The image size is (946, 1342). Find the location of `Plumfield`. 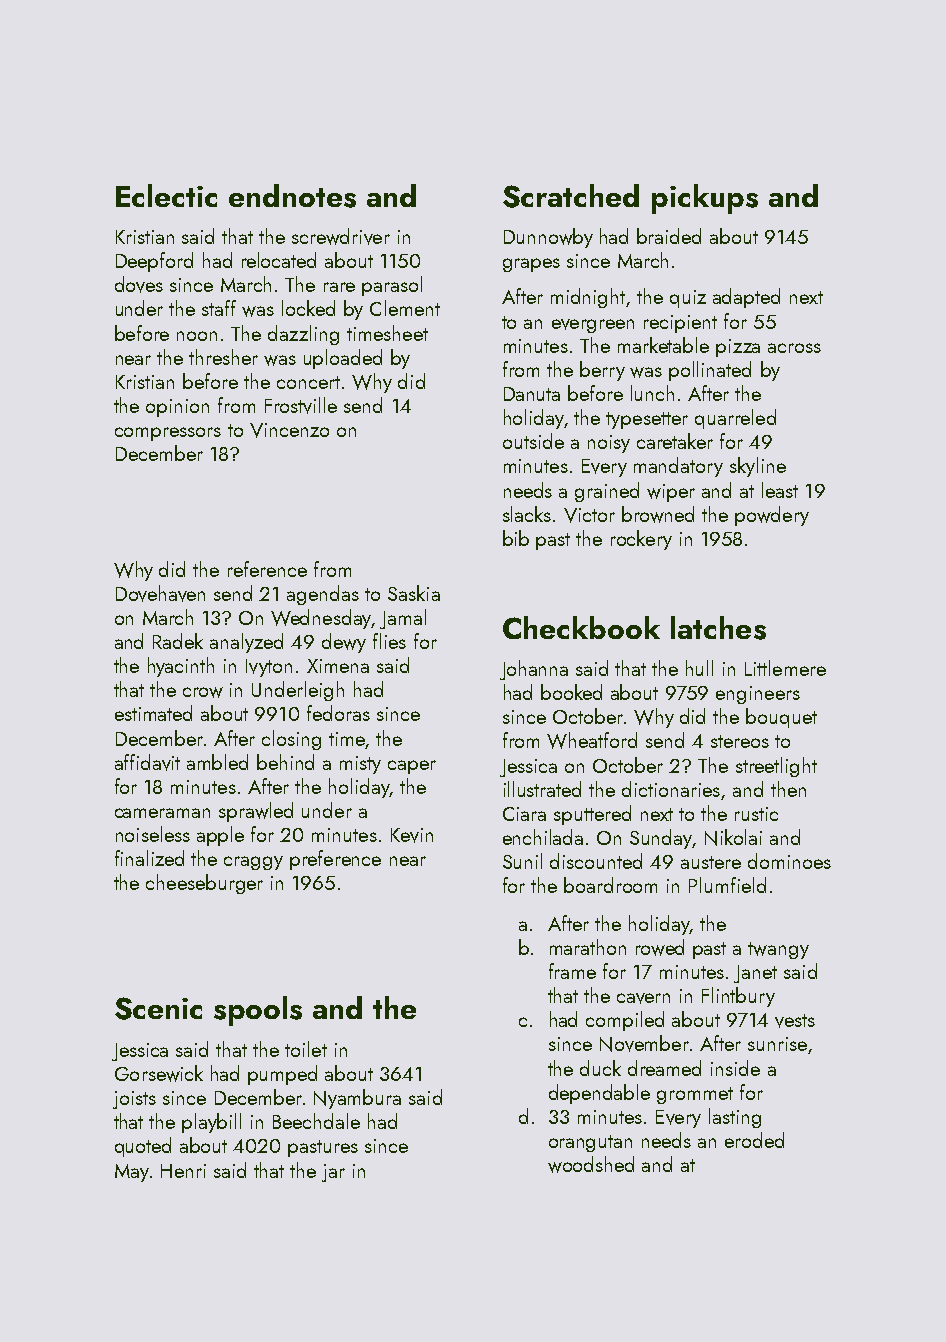

Plumfield is located at coordinates (727, 885).
